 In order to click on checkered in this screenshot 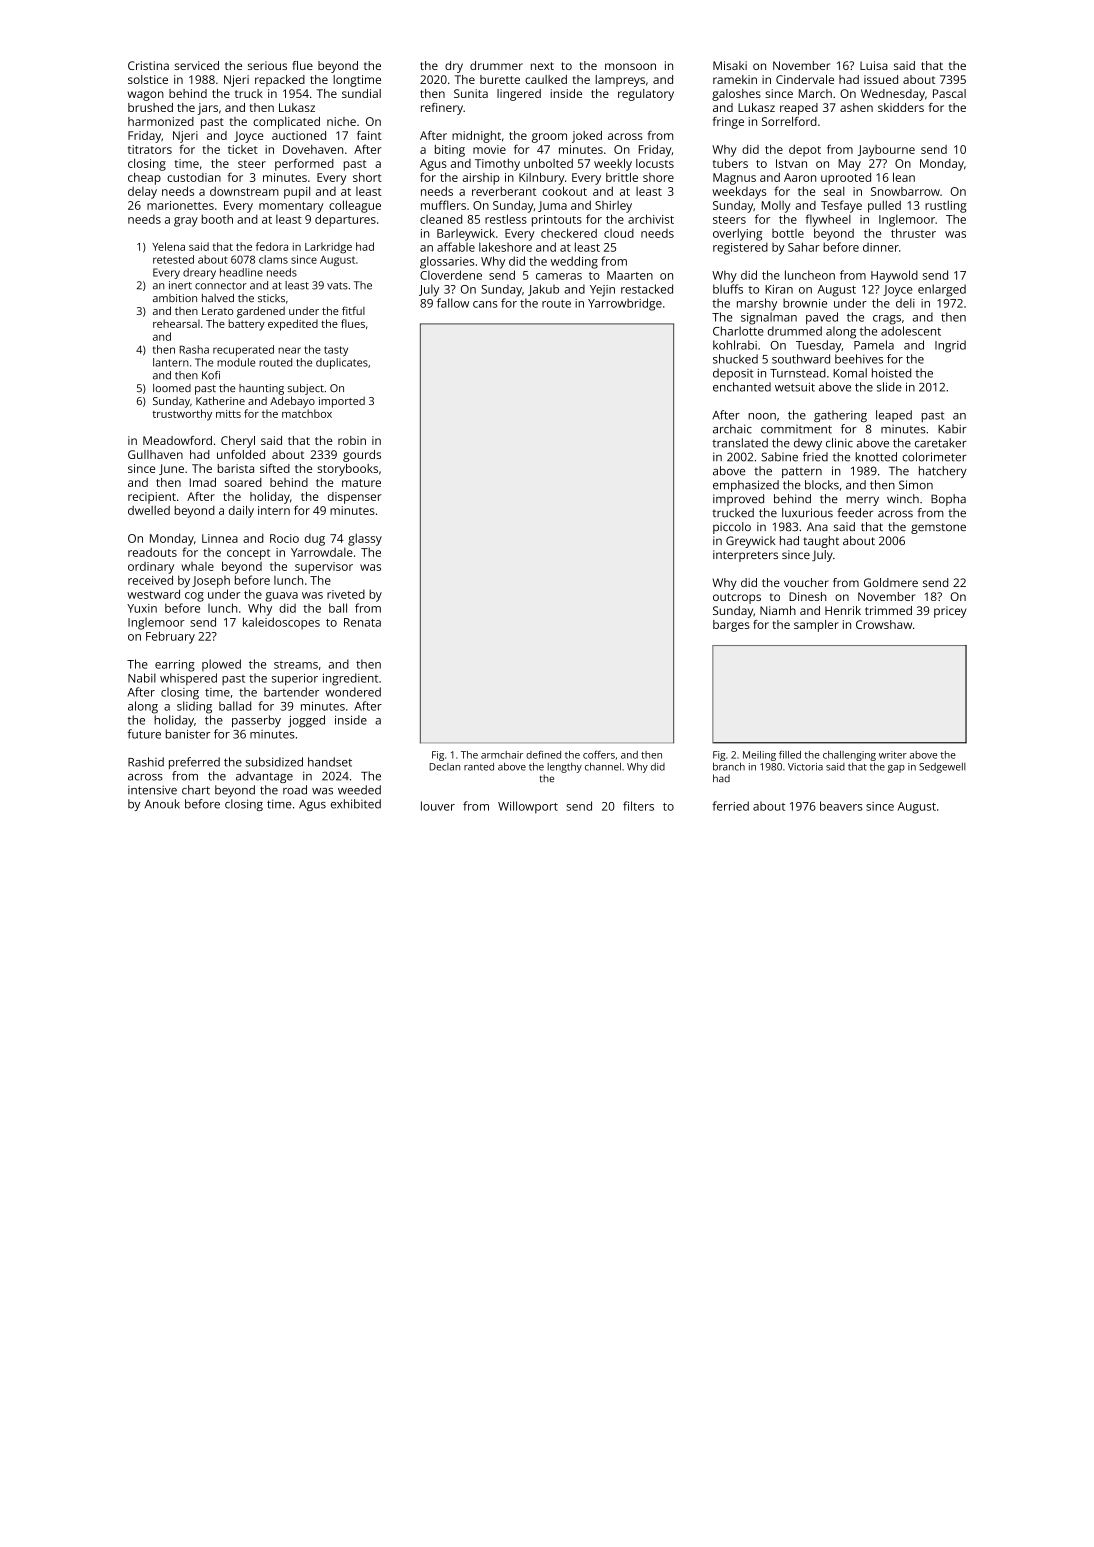, I will do `click(569, 233)`.
